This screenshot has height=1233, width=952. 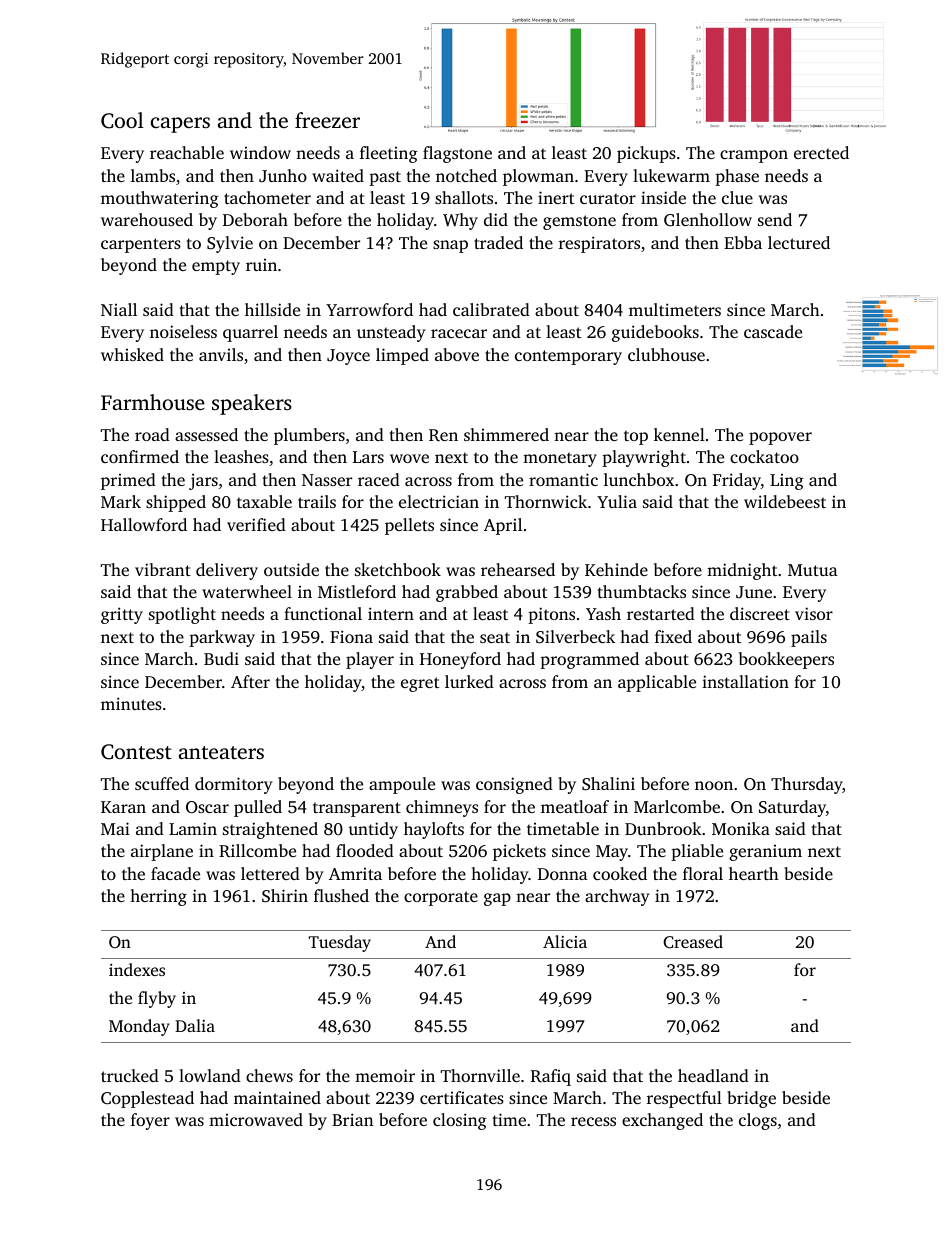 What do you see at coordinates (538, 177) in the screenshot?
I see `plowman` at bounding box center [538, 177].
